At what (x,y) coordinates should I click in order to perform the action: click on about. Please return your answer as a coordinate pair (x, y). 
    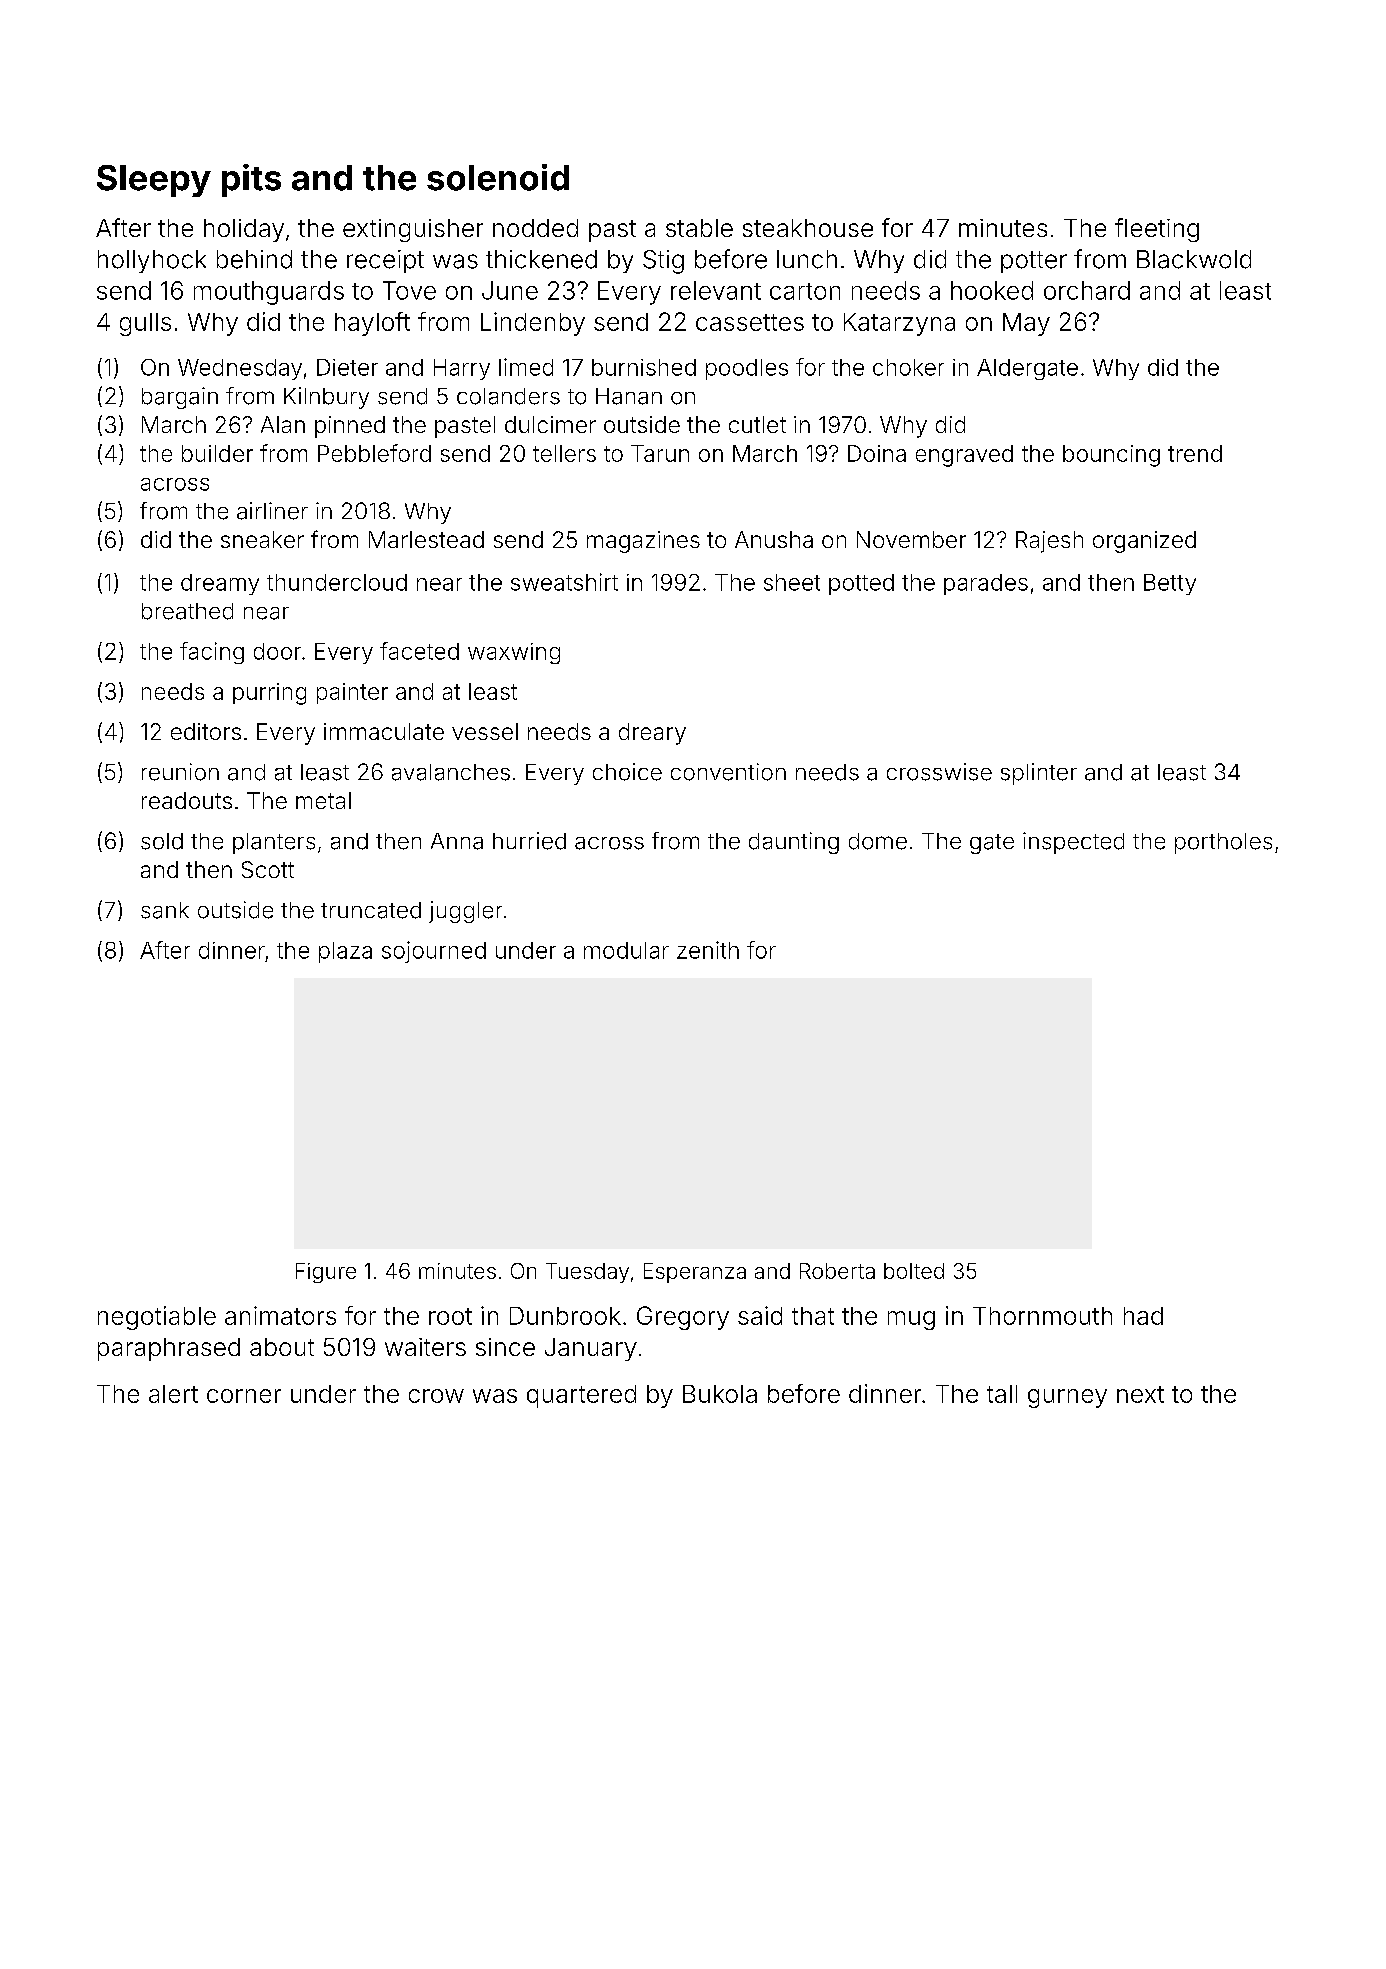
    Looking at the image, I should click on (282, 1347).
